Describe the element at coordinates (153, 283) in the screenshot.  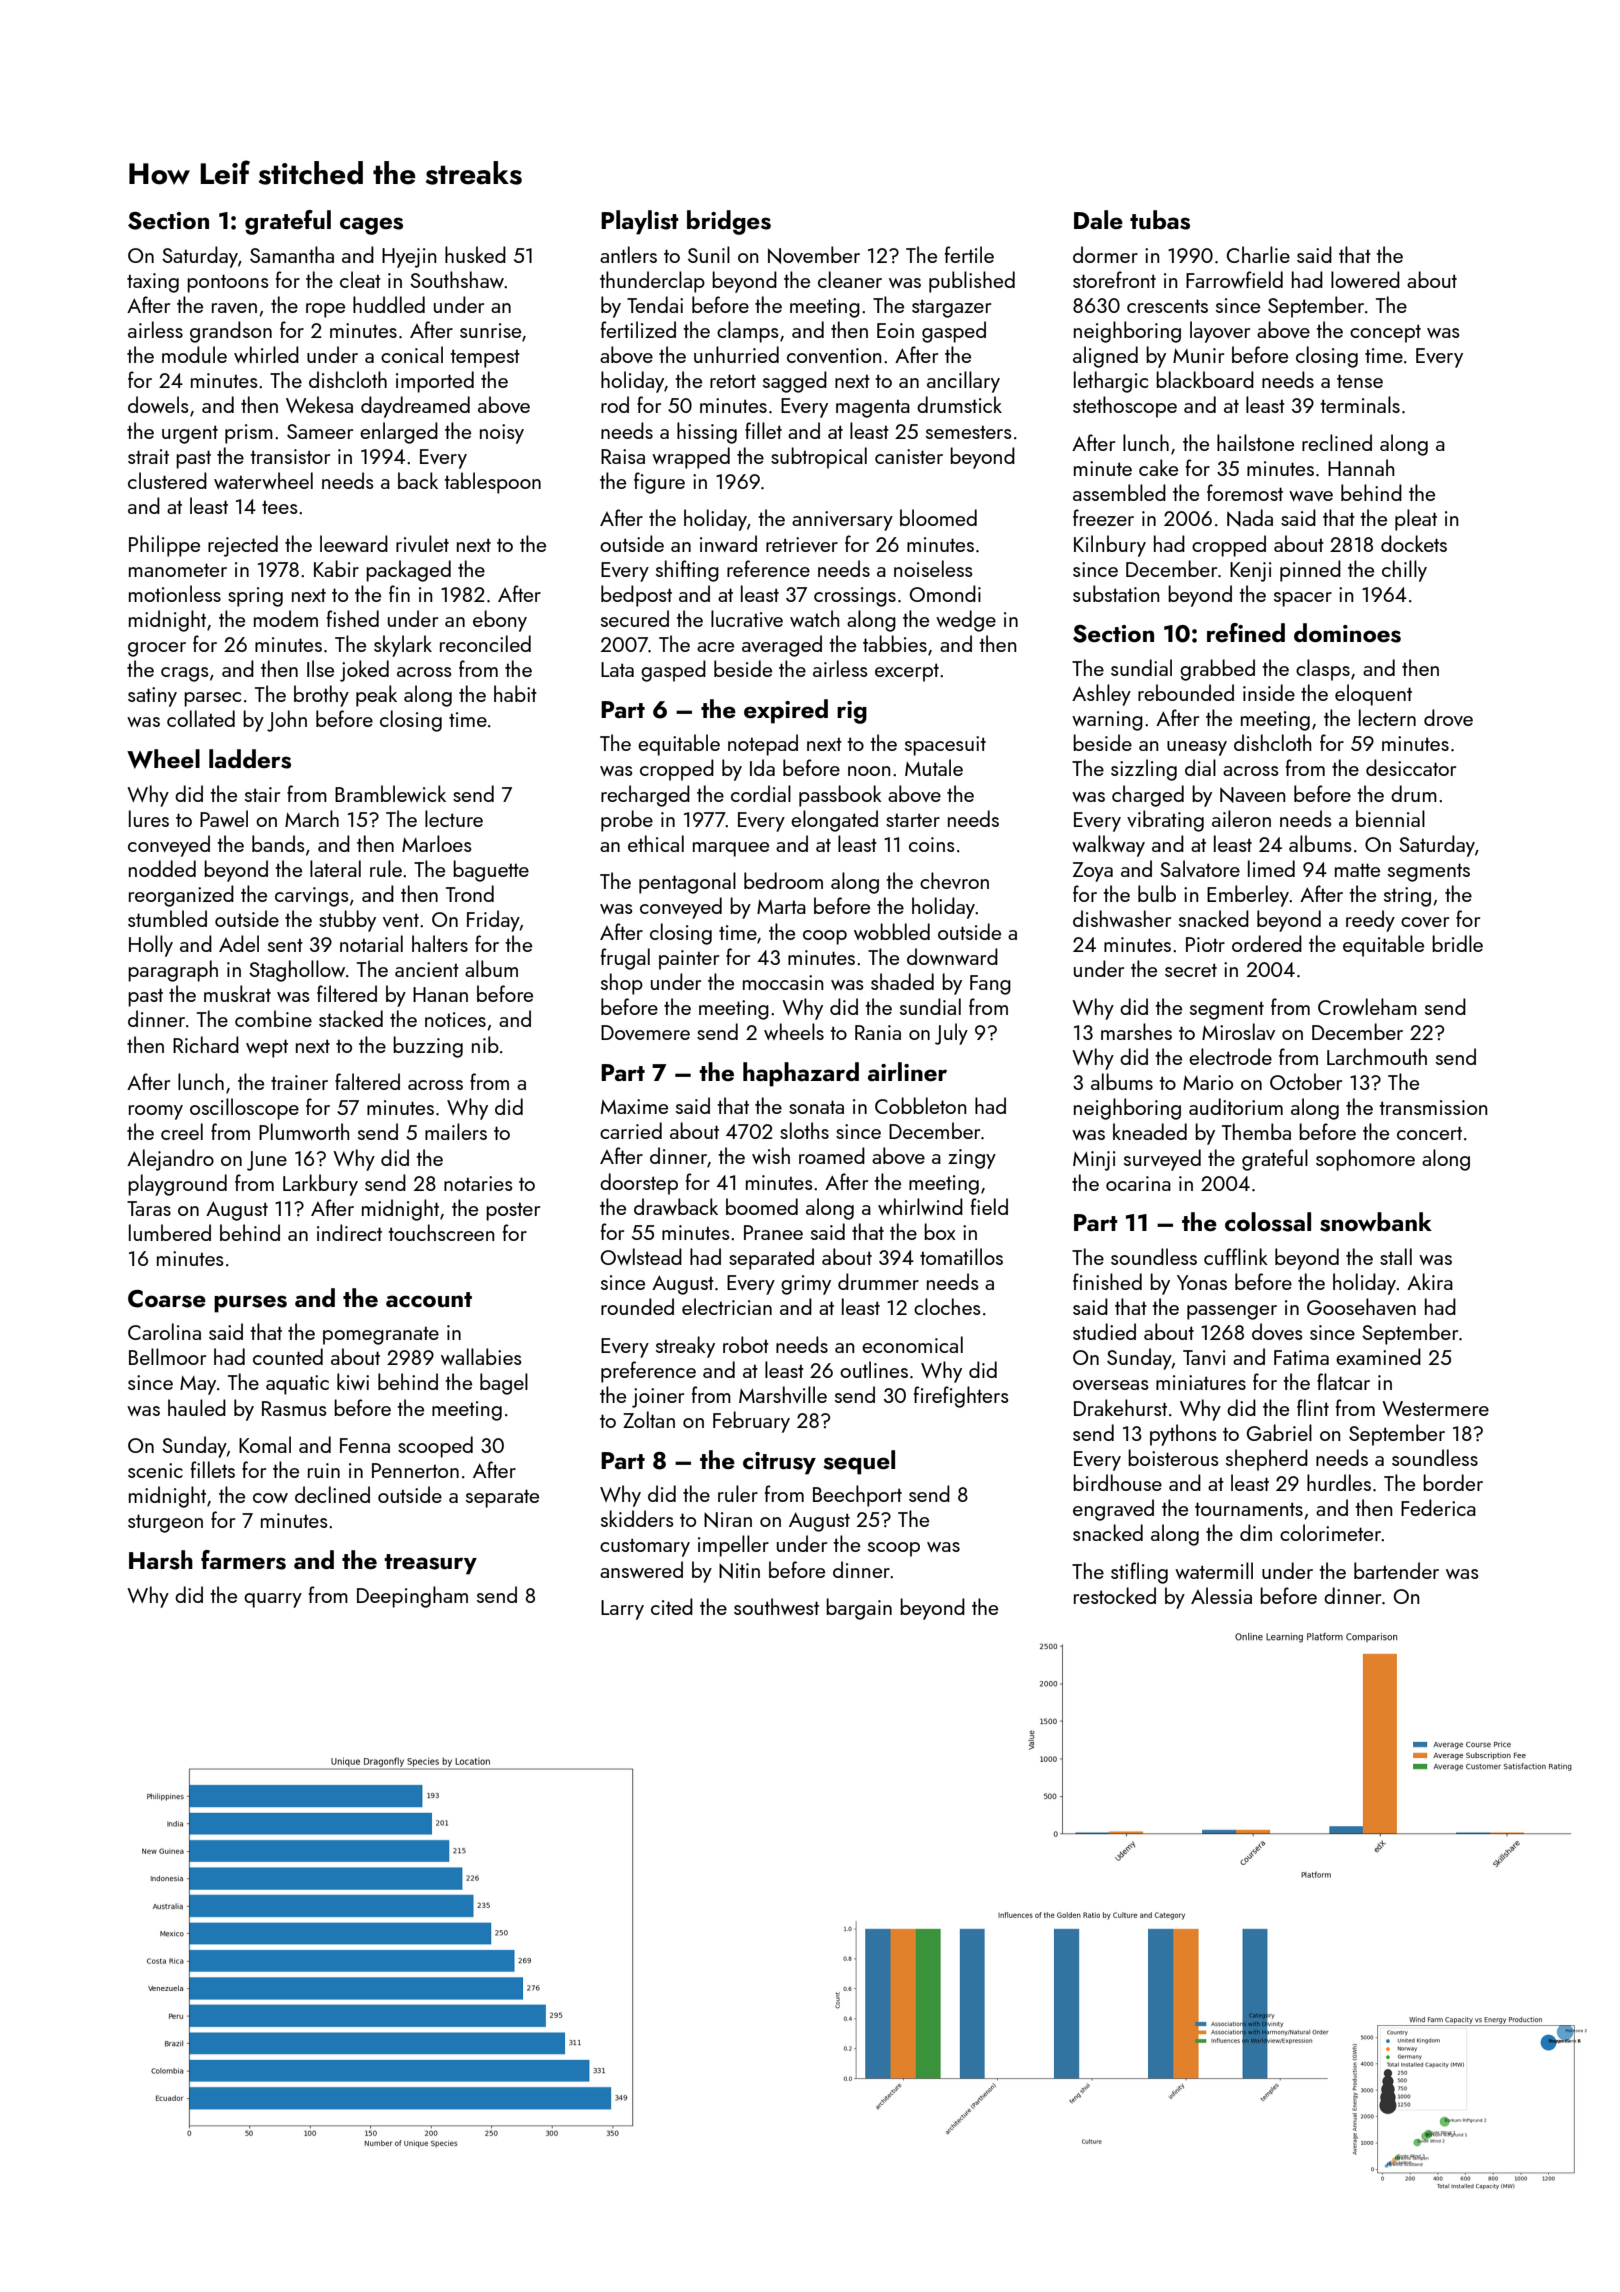
I see `taxing` at that location.
